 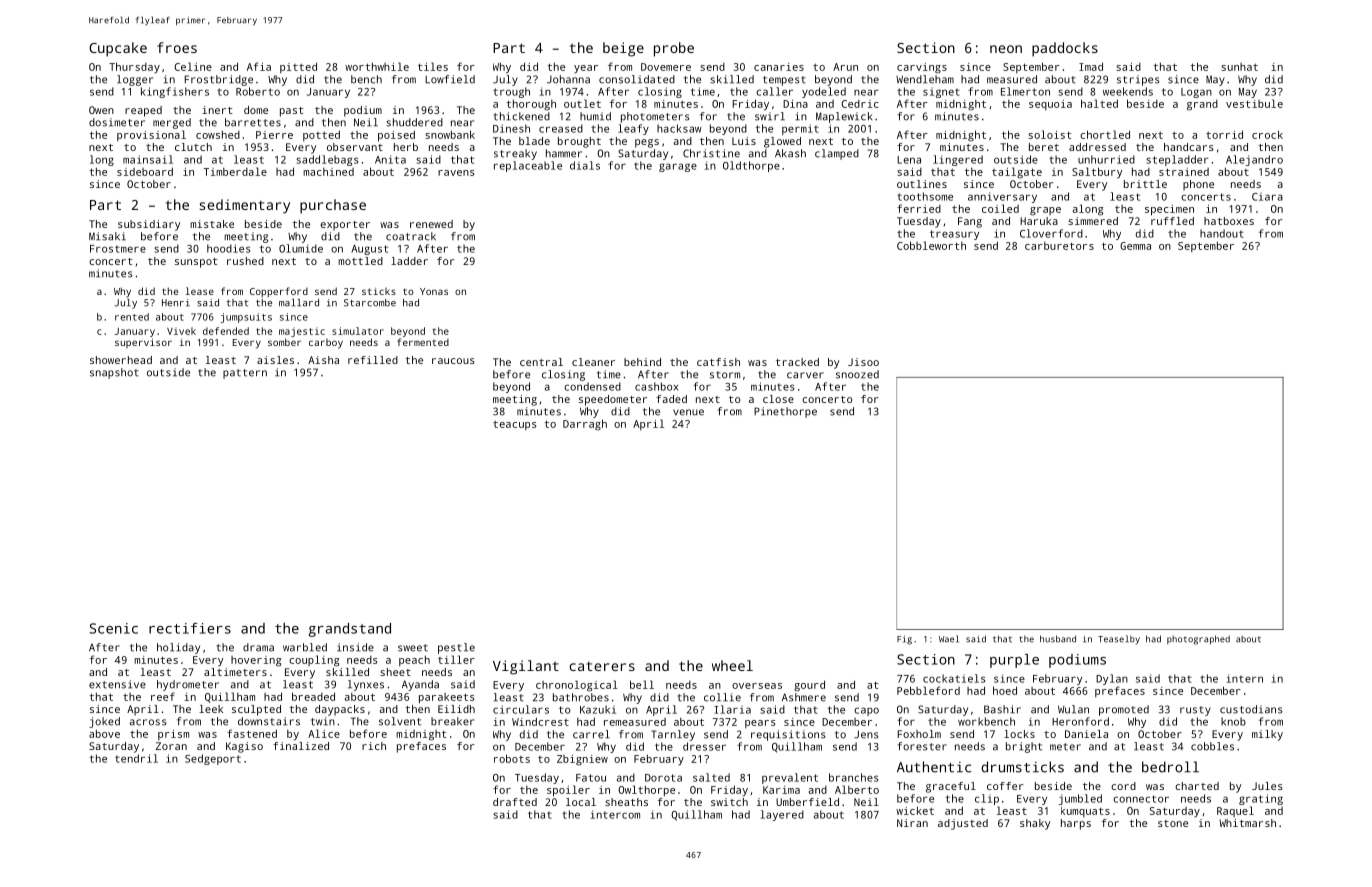 I want to click on hovering, so click(x=256, y=661).
